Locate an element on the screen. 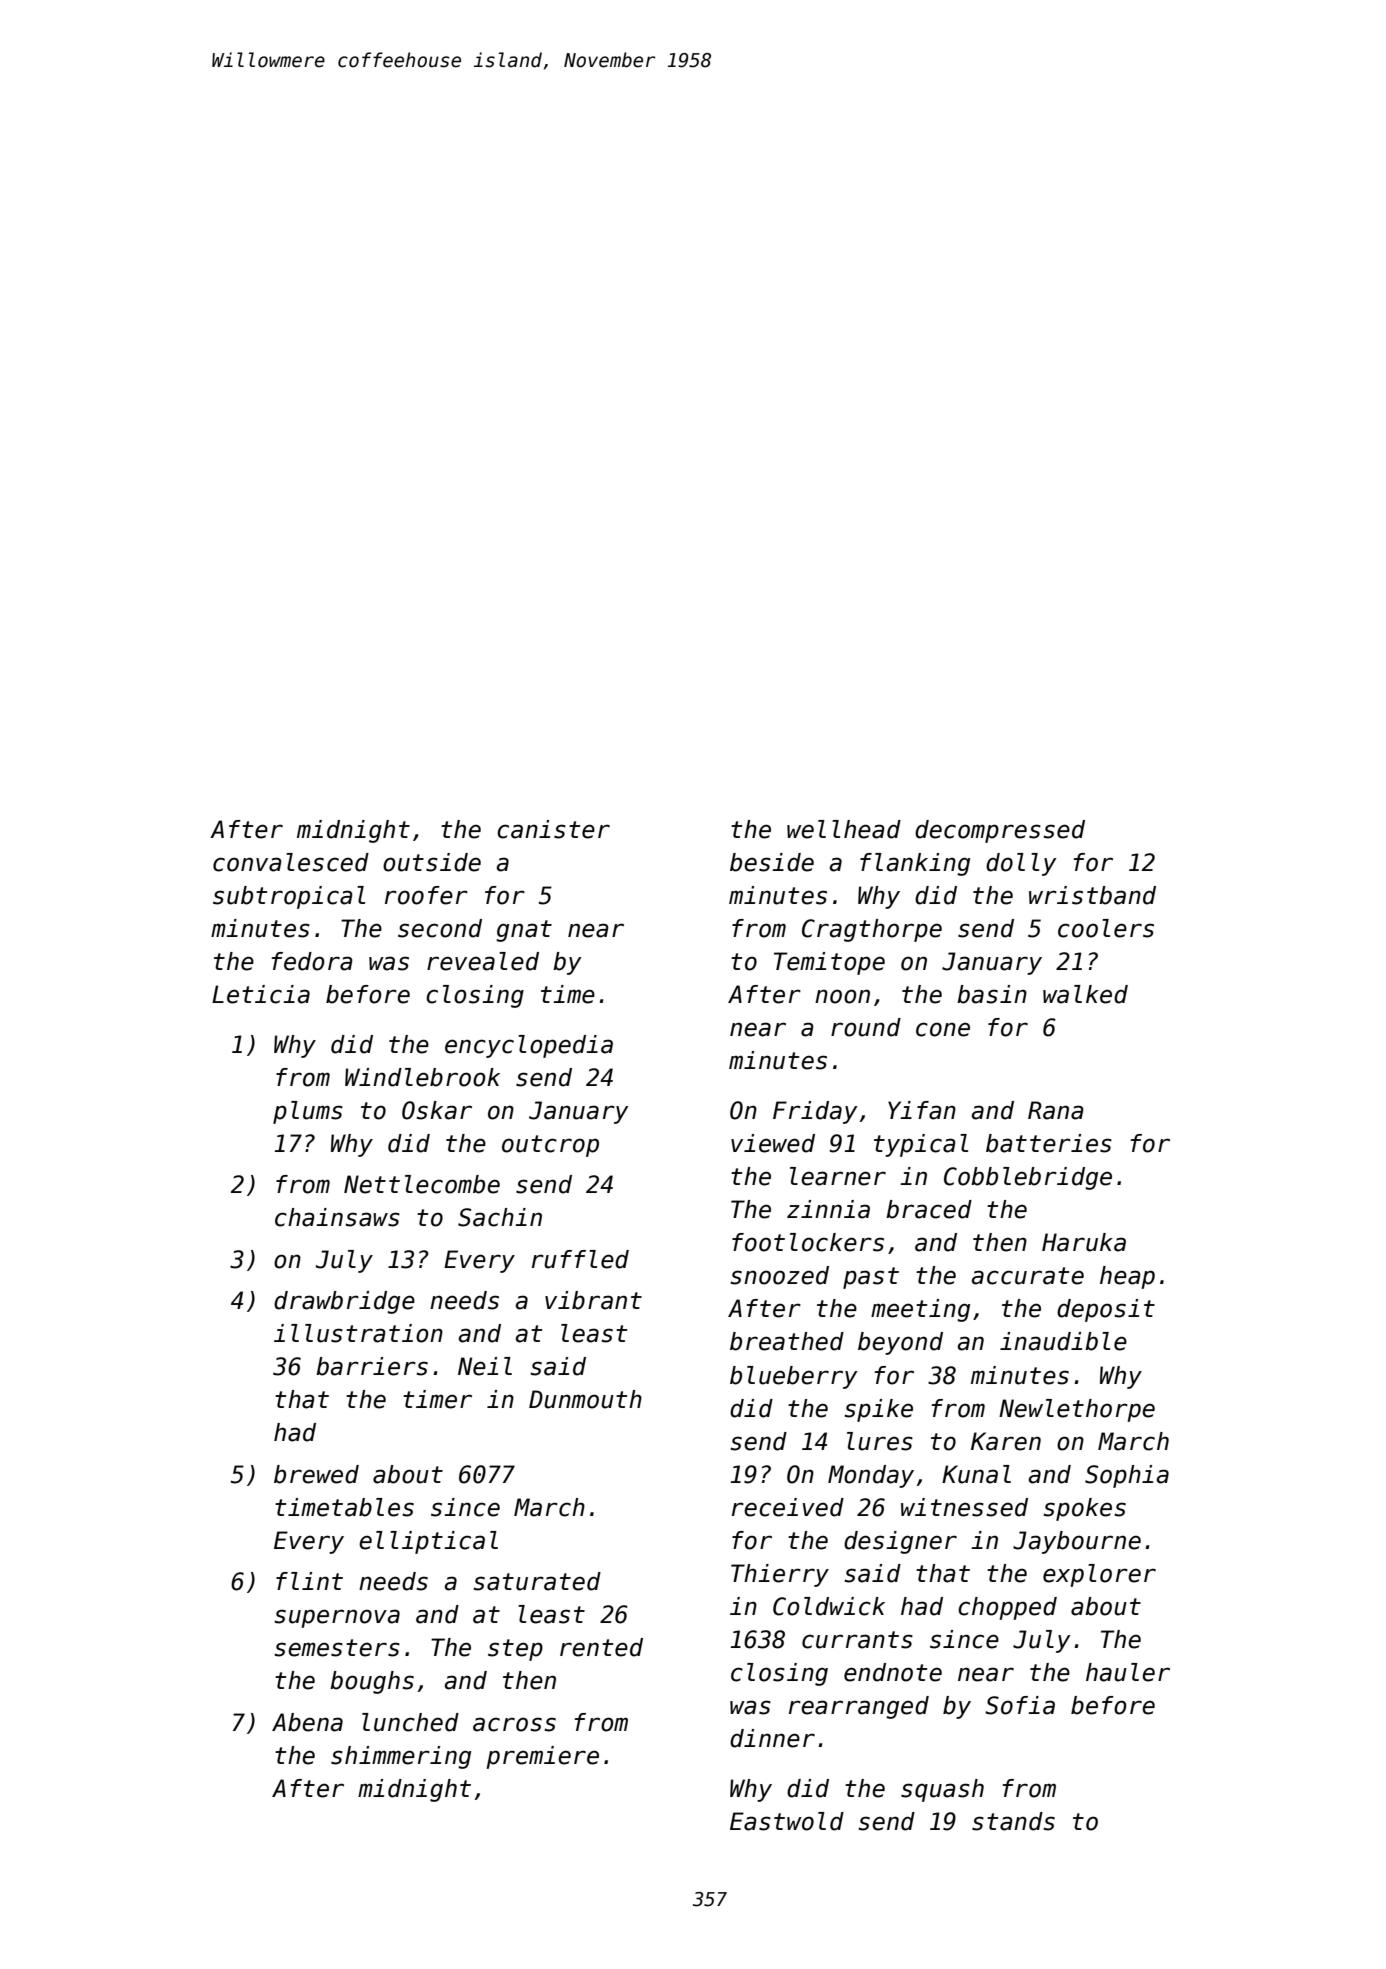 The image size is (1386, 1969). blueberry is located at coordinates (794, 1377).
